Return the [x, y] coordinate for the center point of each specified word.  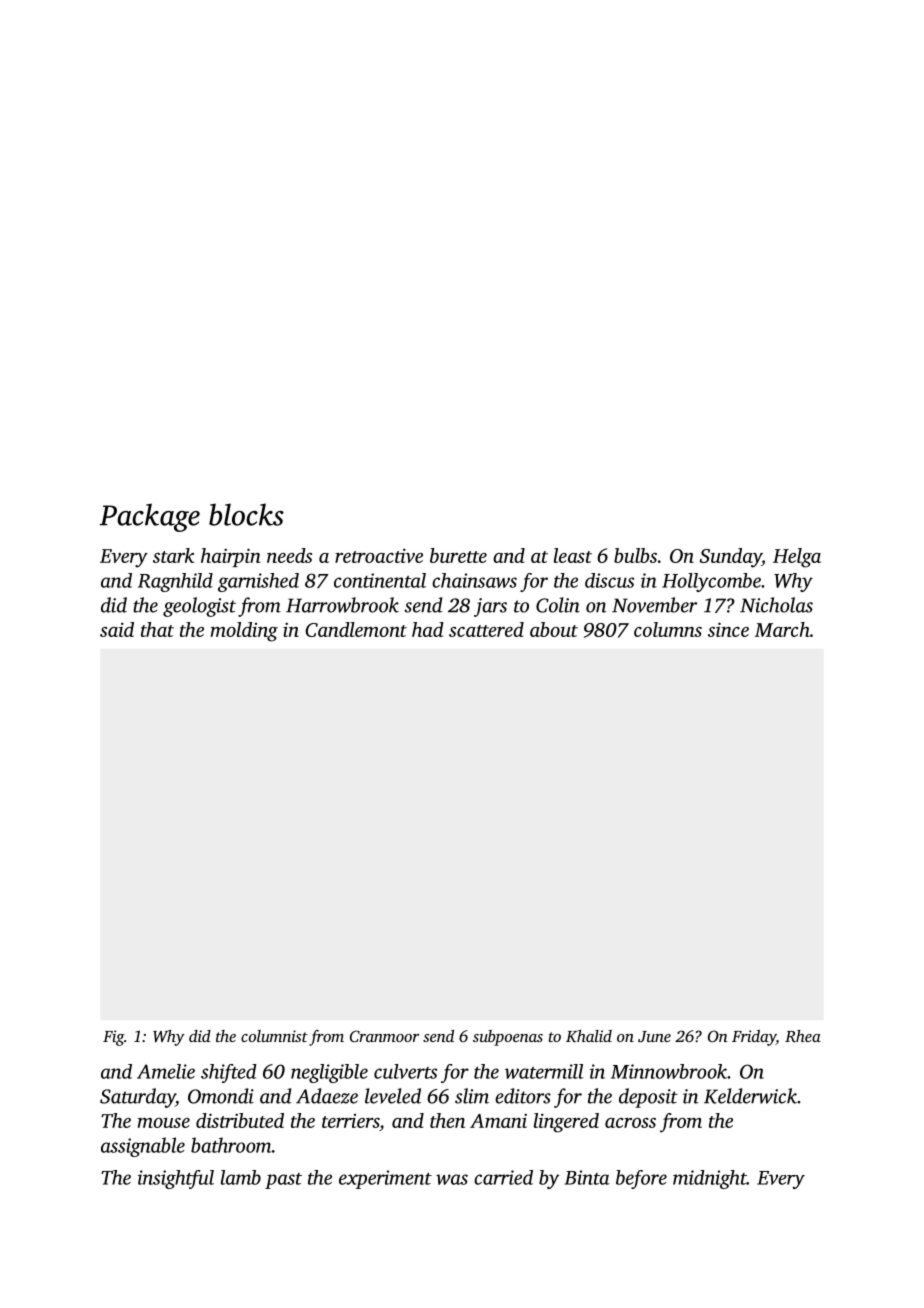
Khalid [589, 1036]
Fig [113, 1038]
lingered [566, 1123]
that [157, 629]
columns [668, 629]
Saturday [138, 1098]
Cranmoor [384, 1036]
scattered [486, 629]
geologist [199, 607]
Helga [797, 558]
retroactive [379, 555]
